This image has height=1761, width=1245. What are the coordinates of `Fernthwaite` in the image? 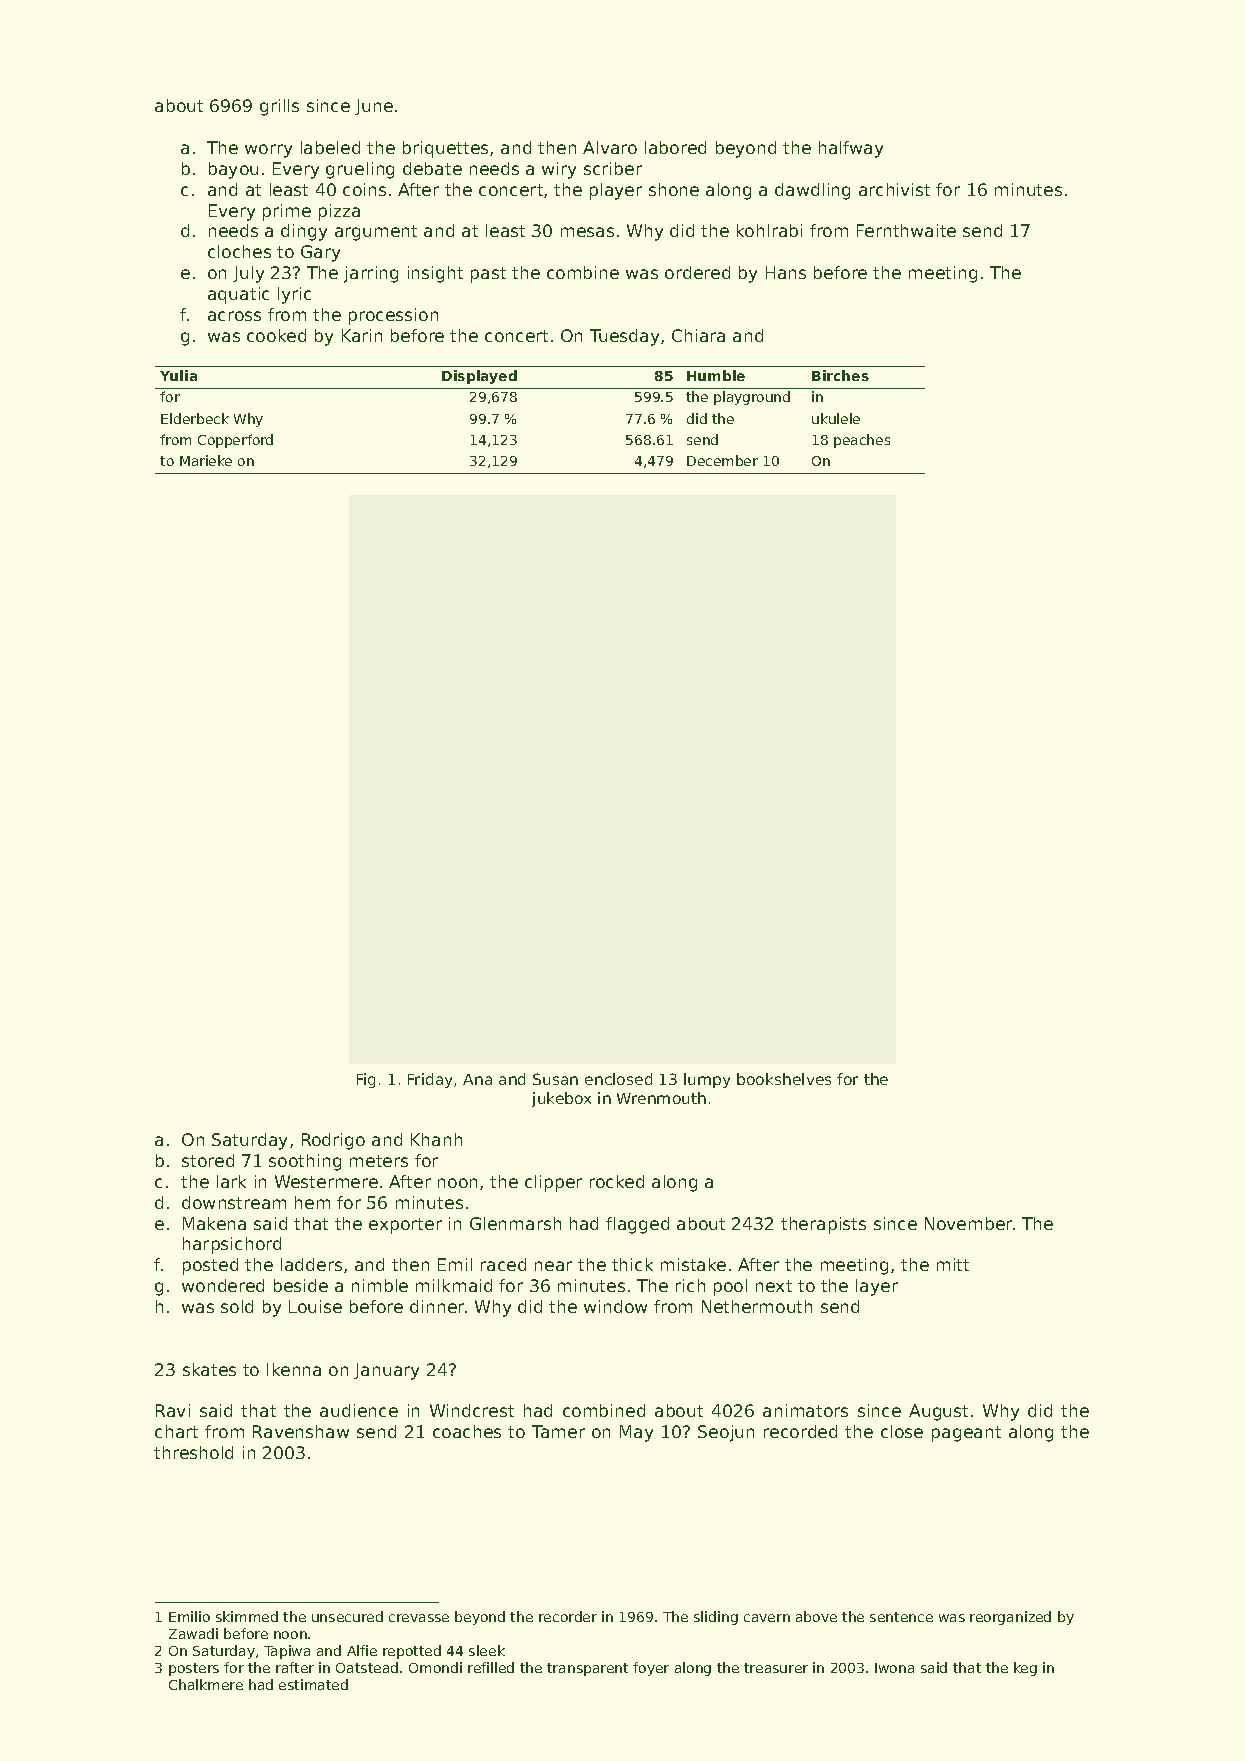 It's located at (906, 230).
